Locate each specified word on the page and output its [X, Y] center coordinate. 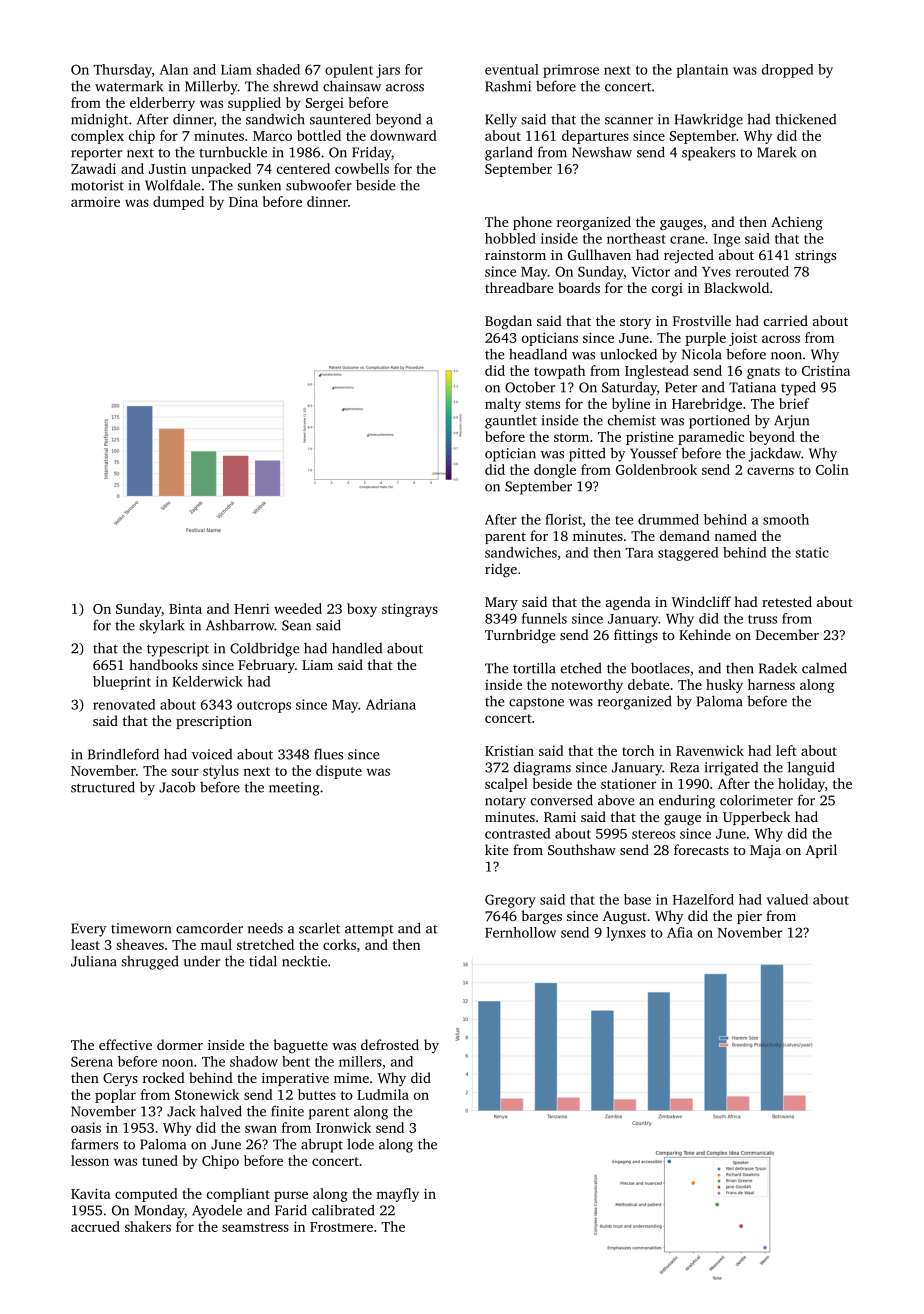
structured [103, 787]
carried [786, 320]
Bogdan [508, 322]
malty [503, 405]
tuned [160, 1160]
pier [749, 917]
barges [542, 917]
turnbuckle [233, 152]
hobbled [510, 238]
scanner [629, 121]
